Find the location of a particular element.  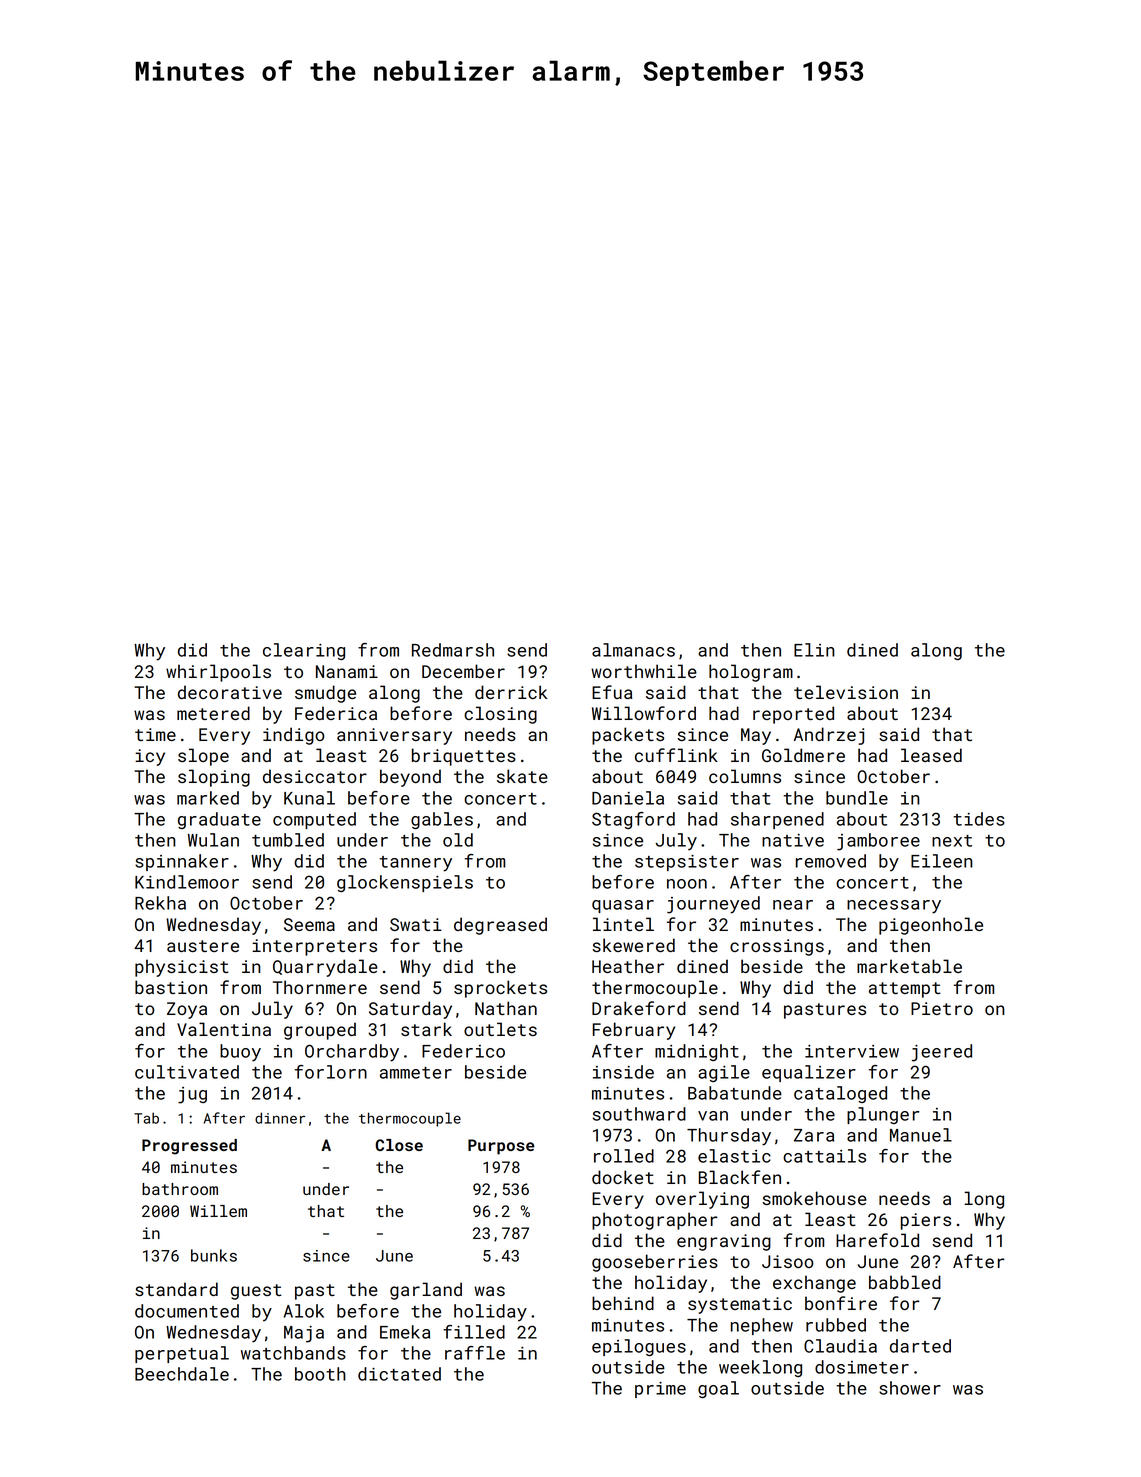

austere is located at coordinates (203, 946).
